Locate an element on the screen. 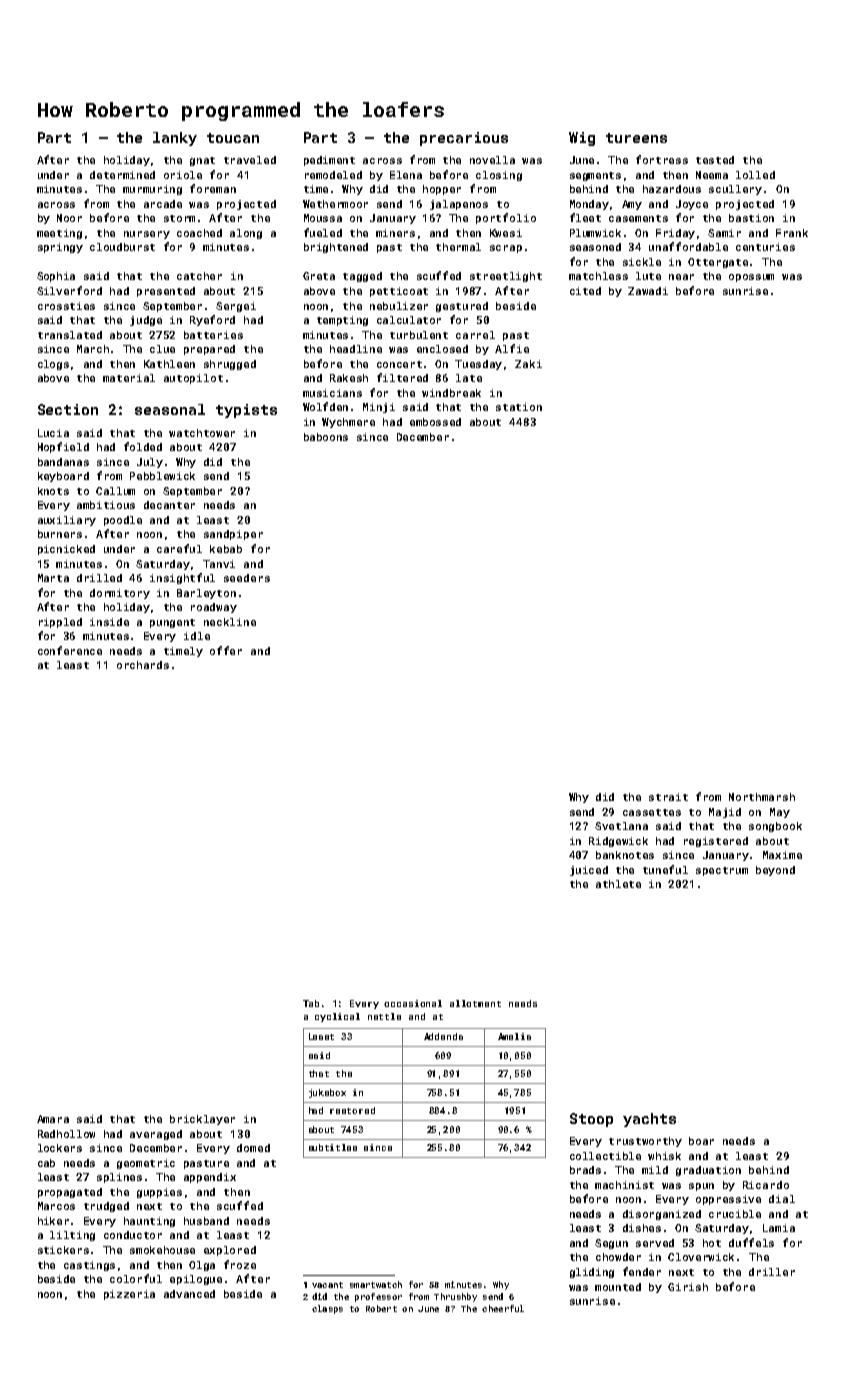 The width and height of the screenshot is (849, 1400). Tab is located at coordinates (311, 1003).
